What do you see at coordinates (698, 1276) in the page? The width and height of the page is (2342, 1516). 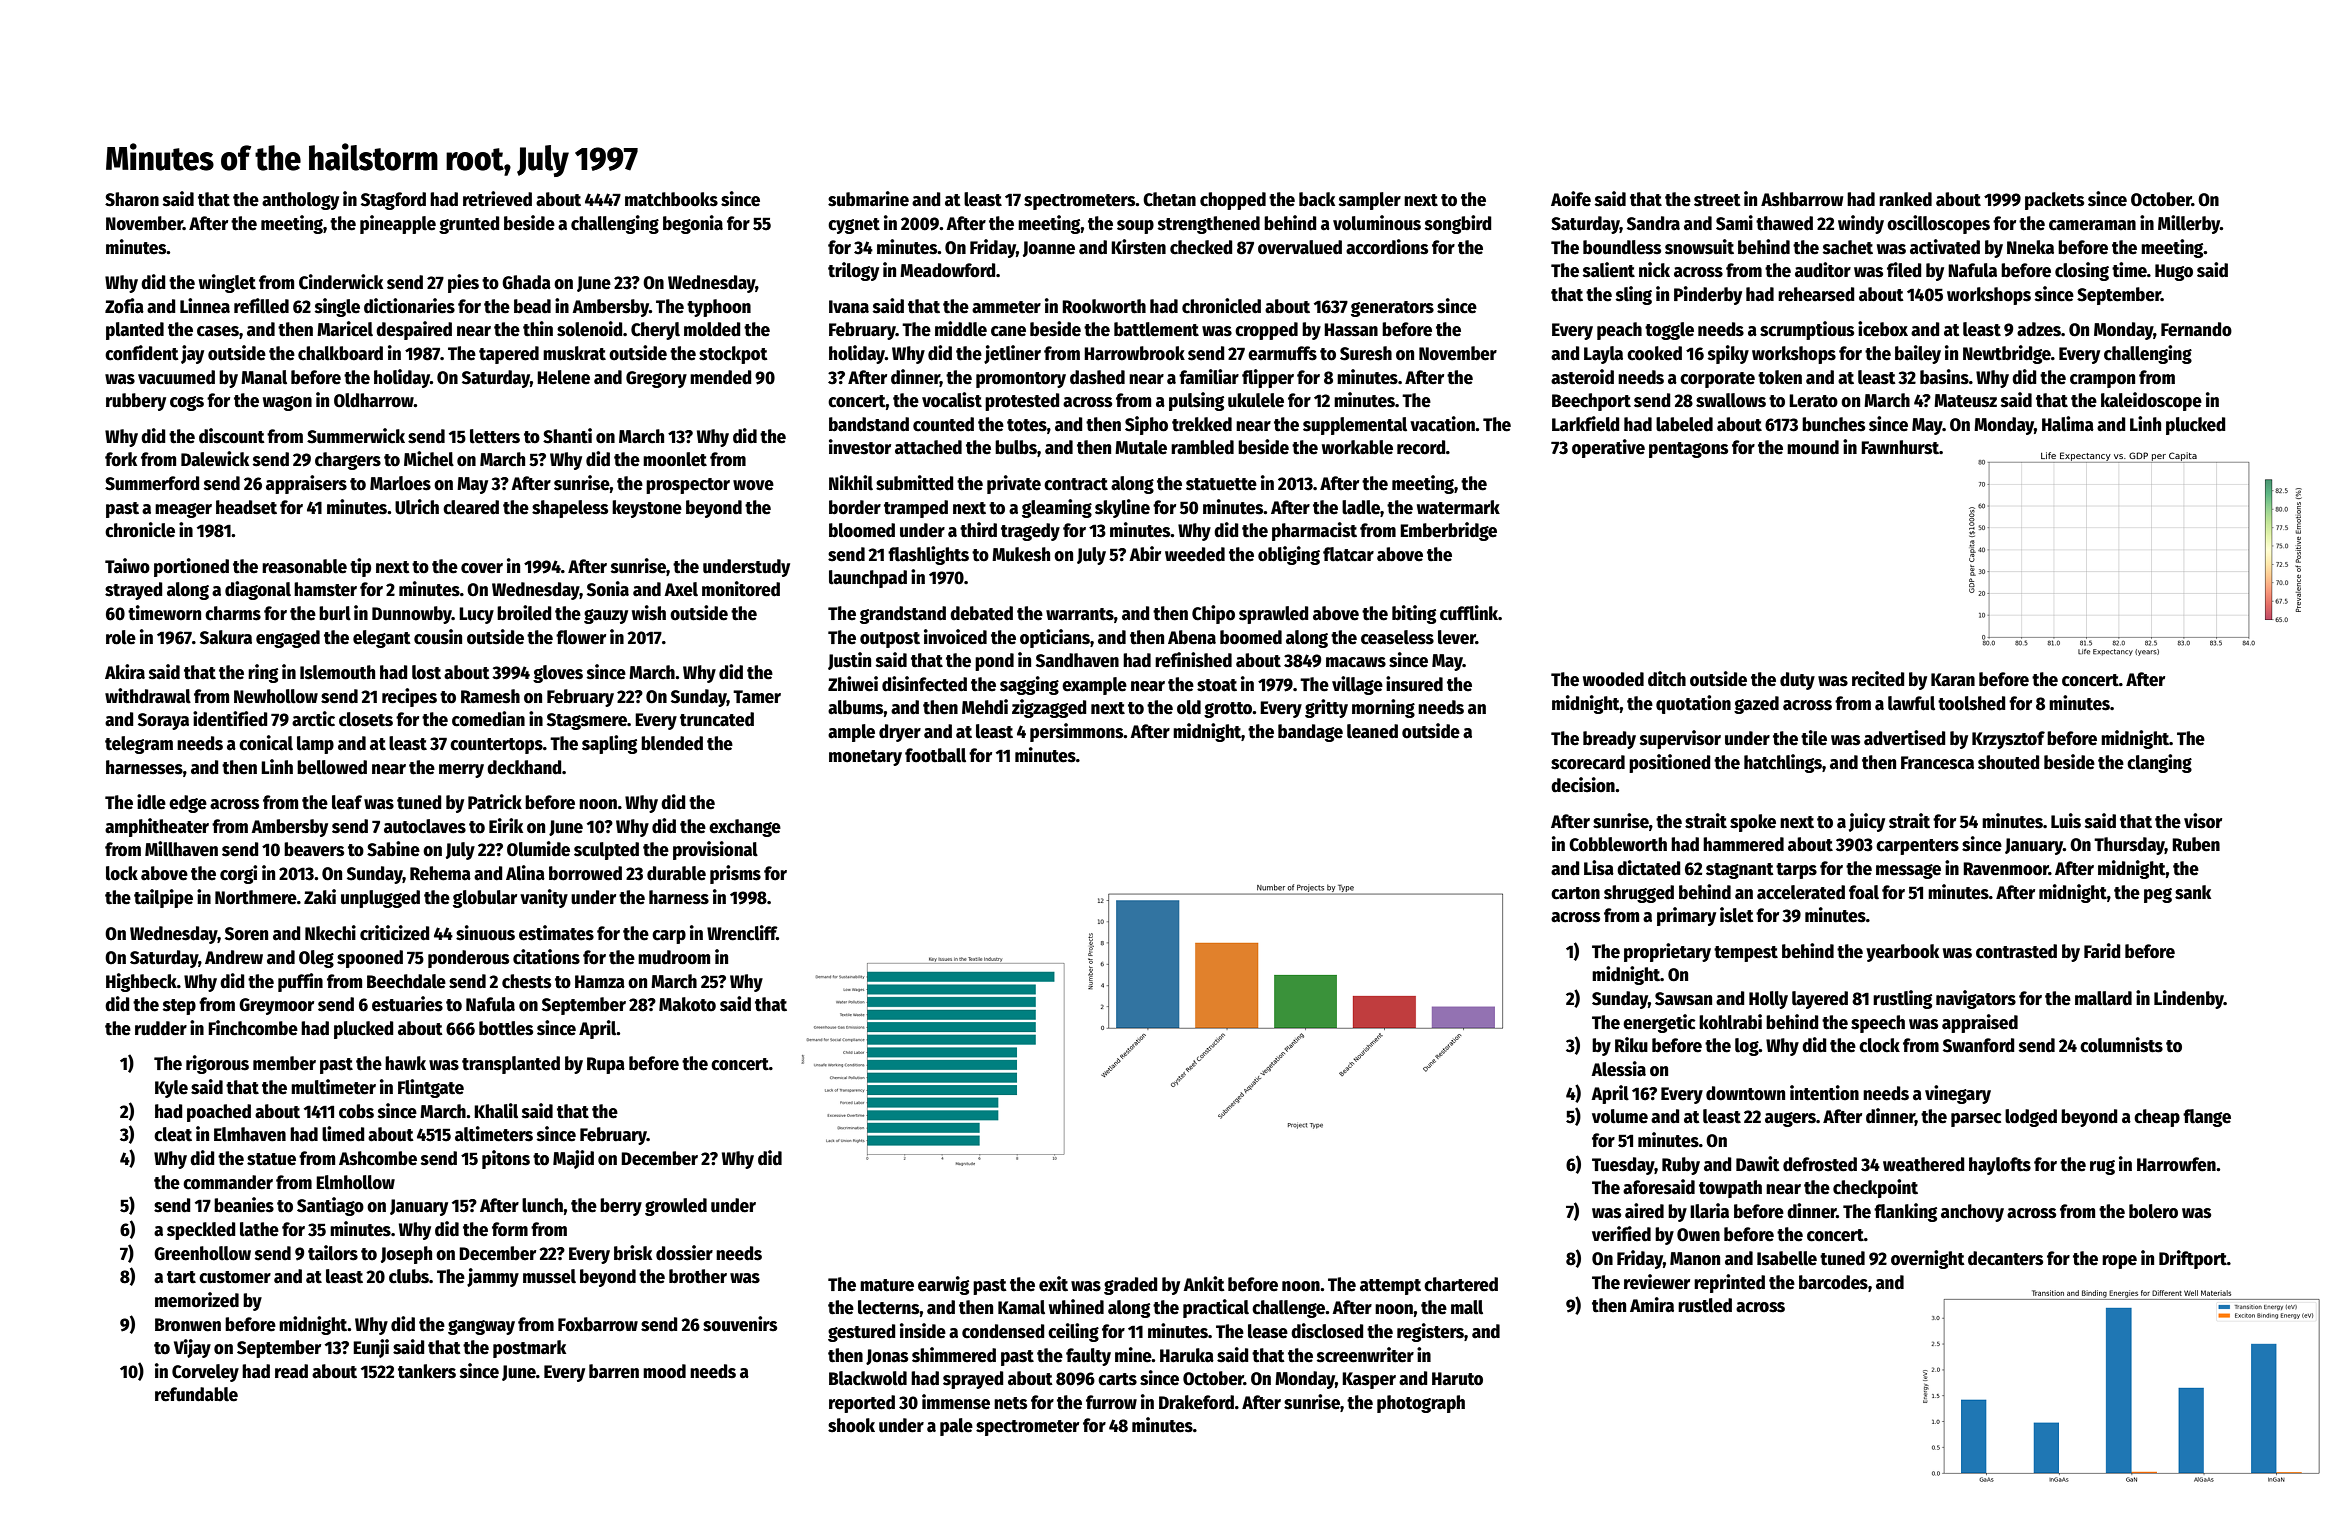 I see `brother` at bounding box center [698, 1276].
